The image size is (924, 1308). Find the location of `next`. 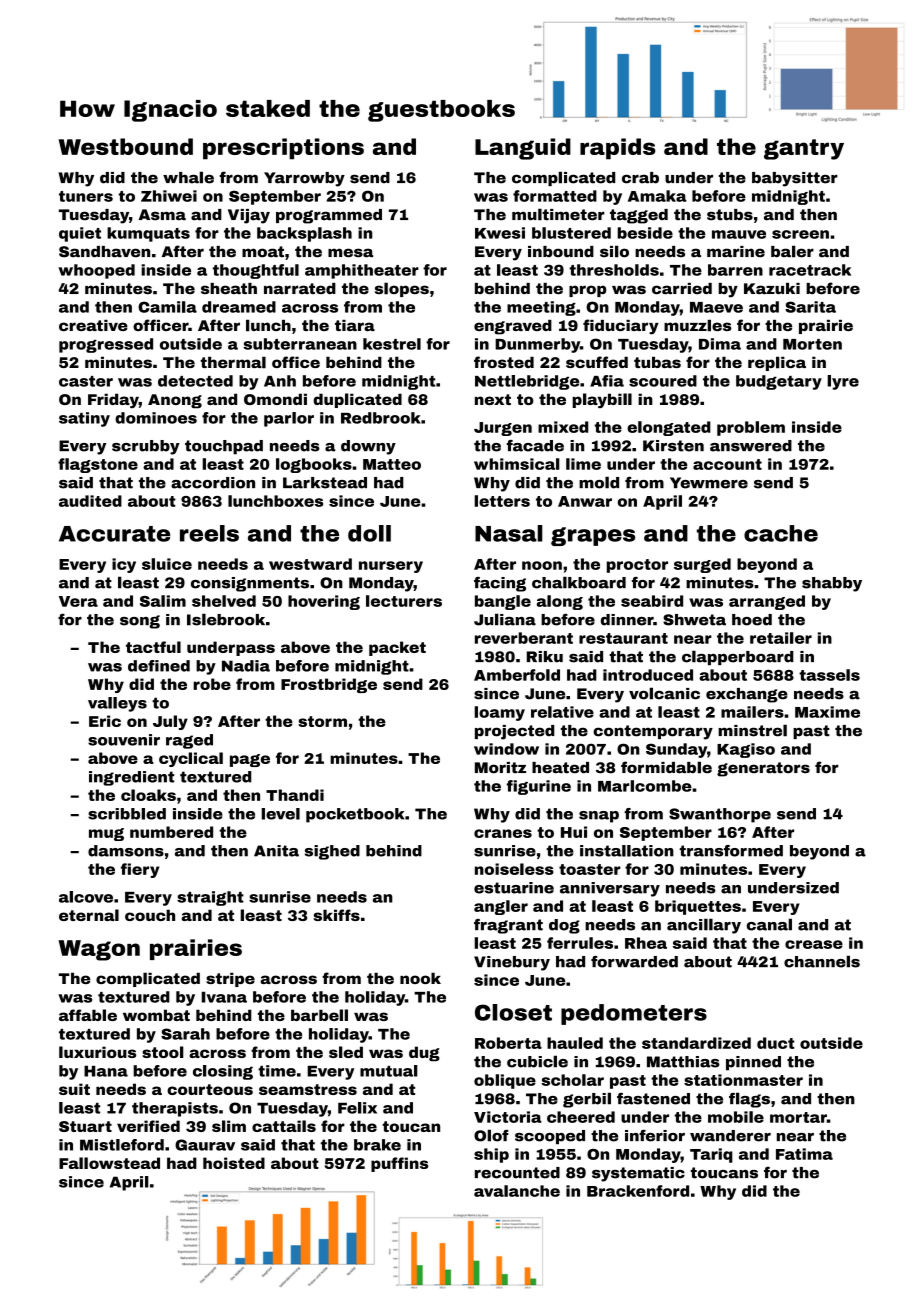

next is located at coordinates (493, 399).
